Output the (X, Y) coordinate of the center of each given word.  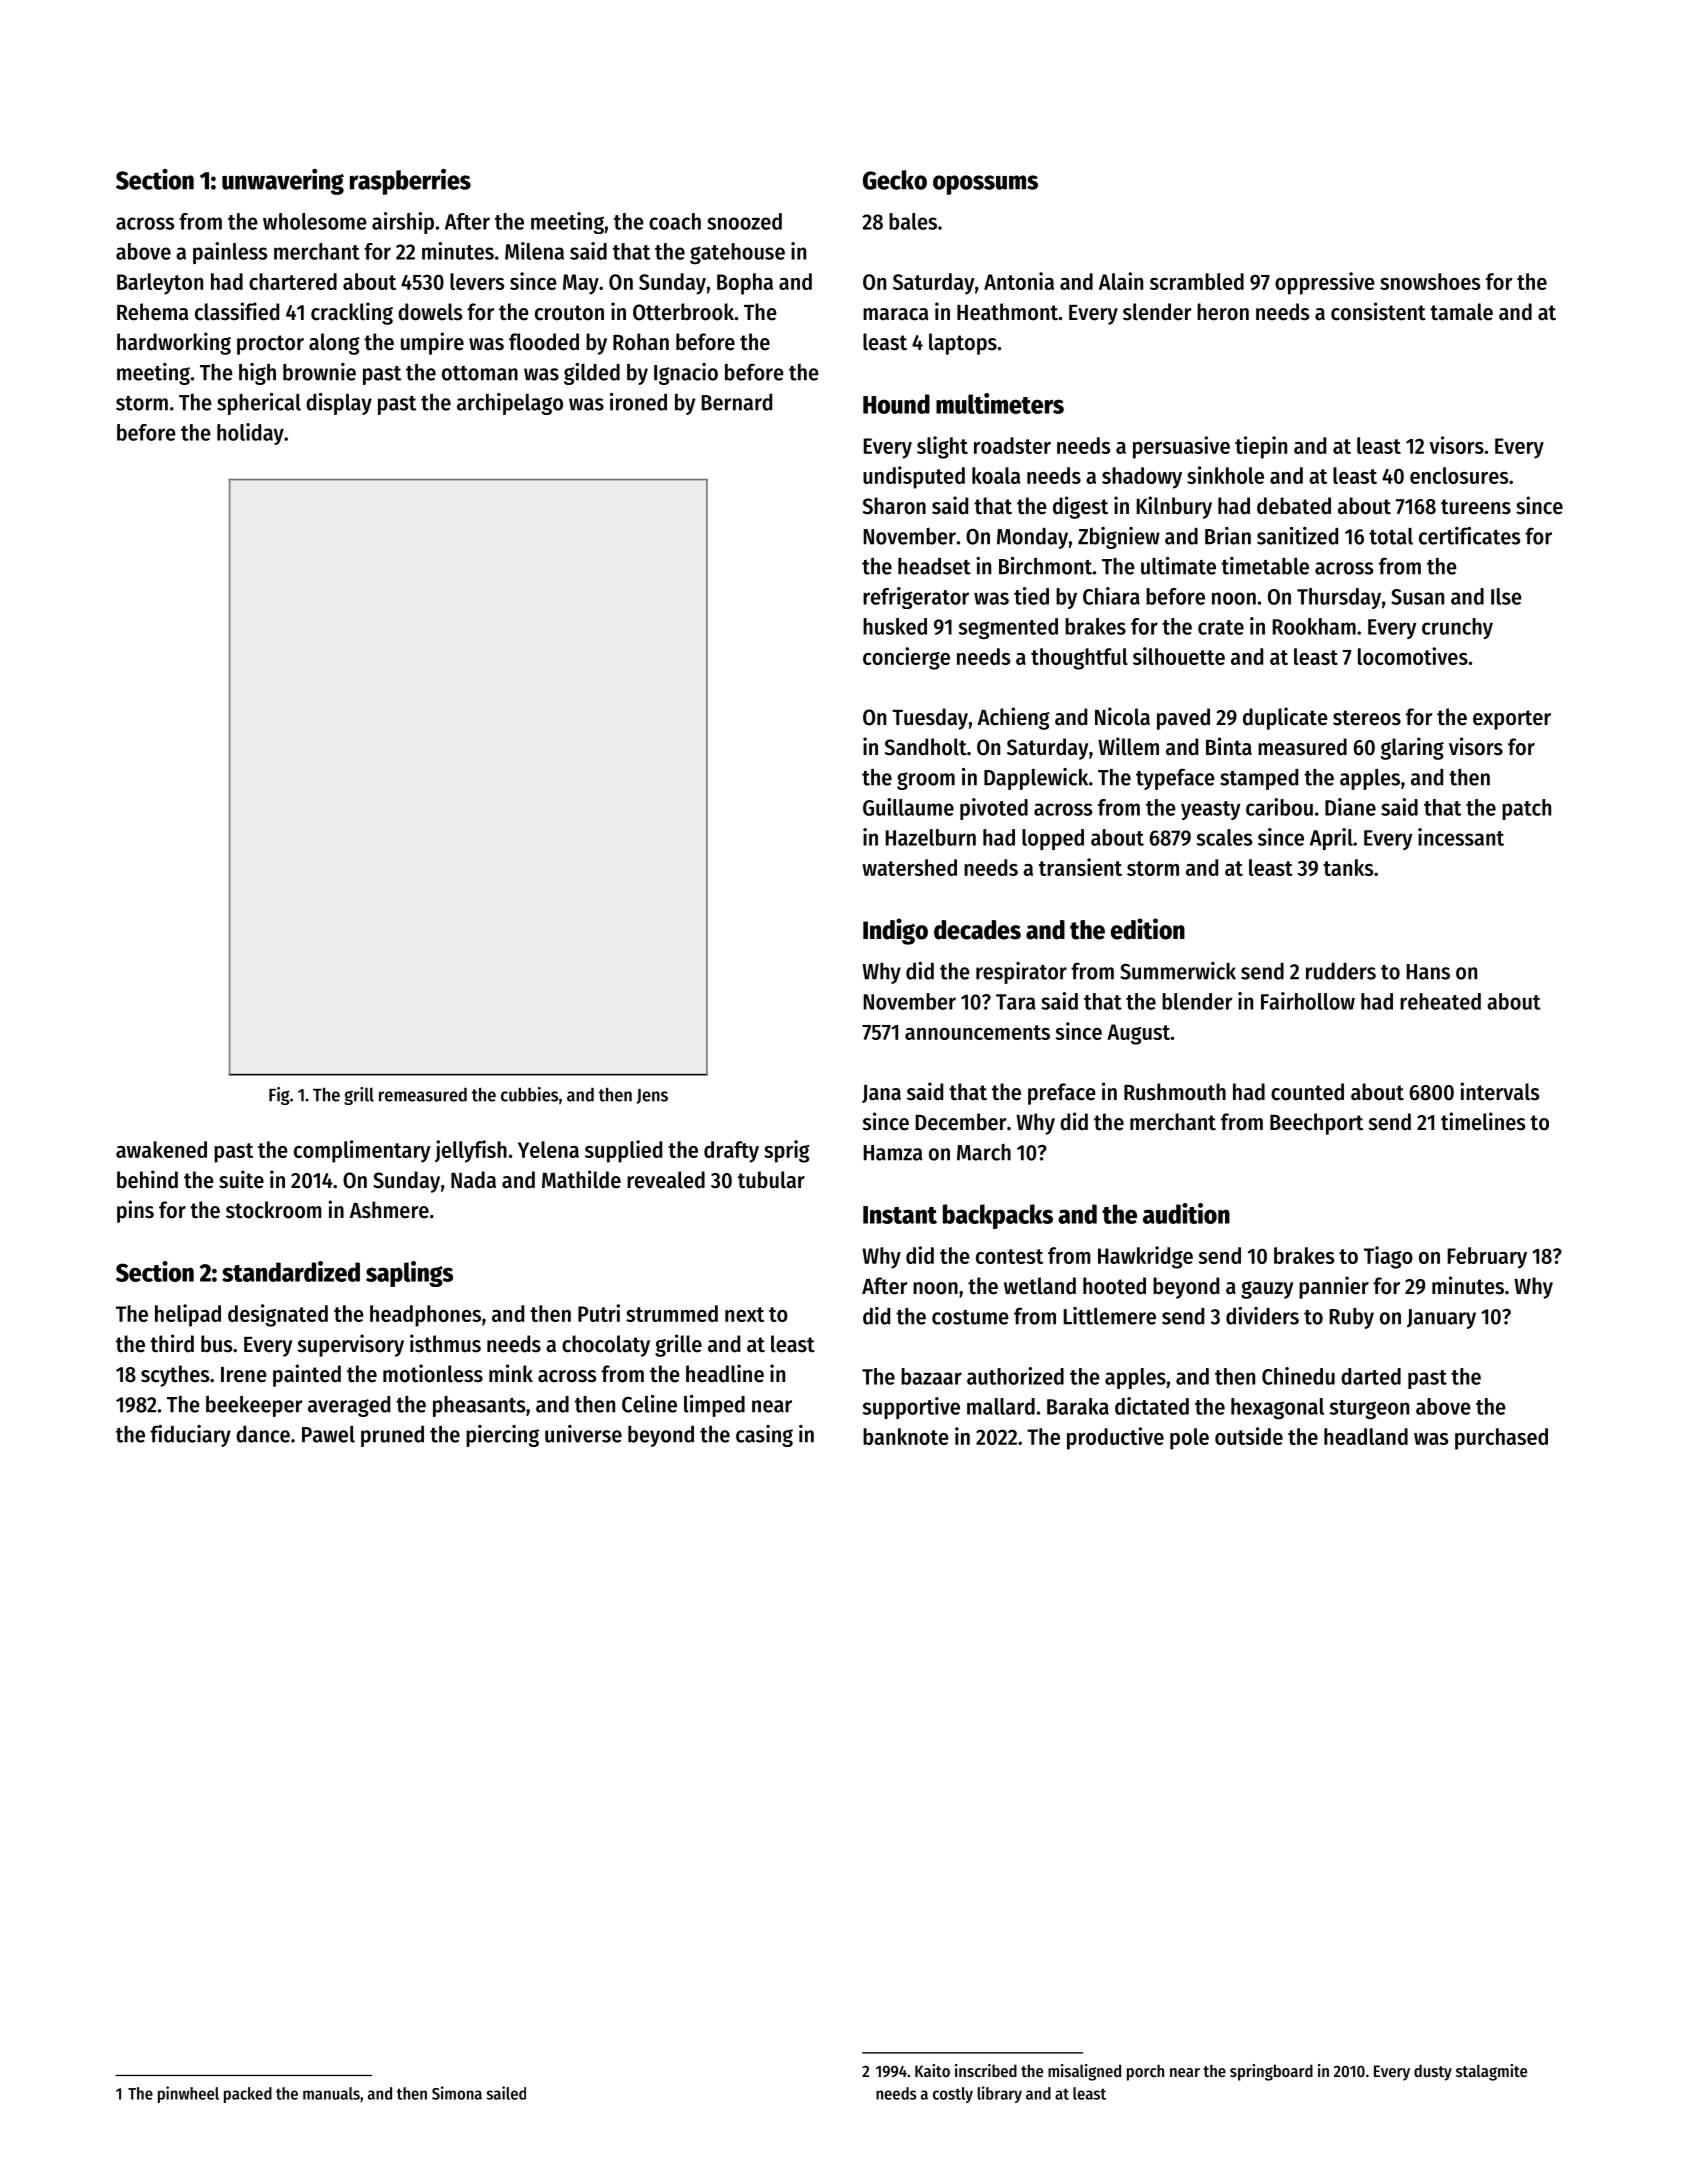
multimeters (1000, 403)
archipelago (510, 404)
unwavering (283, 182)
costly (953, 2095)
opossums (985, 185)
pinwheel (188, 2094)
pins (135, 1211)
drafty (731, 1152)
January (1441, 1319)
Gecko (895, 180)
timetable (1265, 566)
